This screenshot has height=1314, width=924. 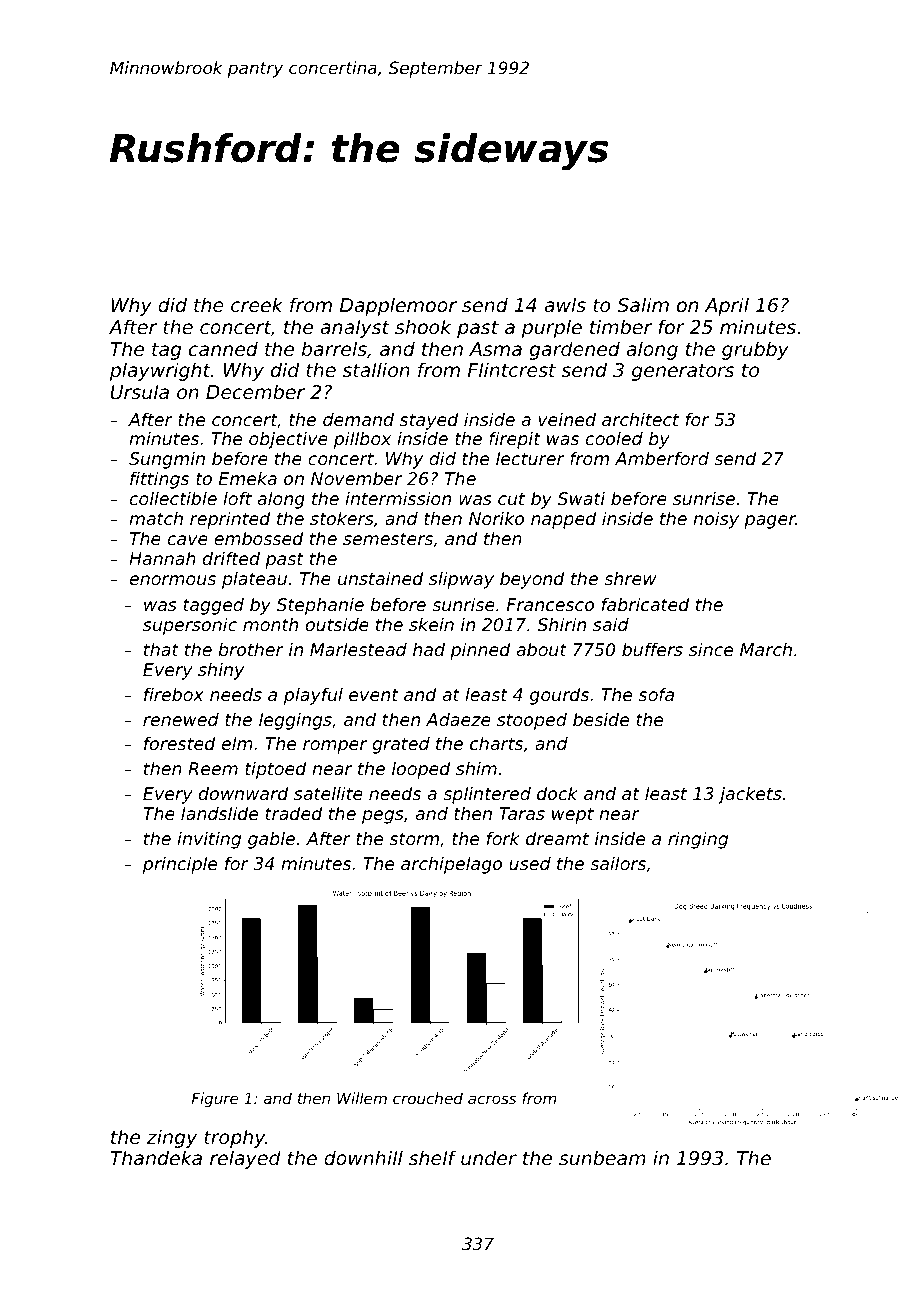 What do you see at coordinates (656, 694) in the screenshot?
I see `sofa` at bounding box center [656, 694].
